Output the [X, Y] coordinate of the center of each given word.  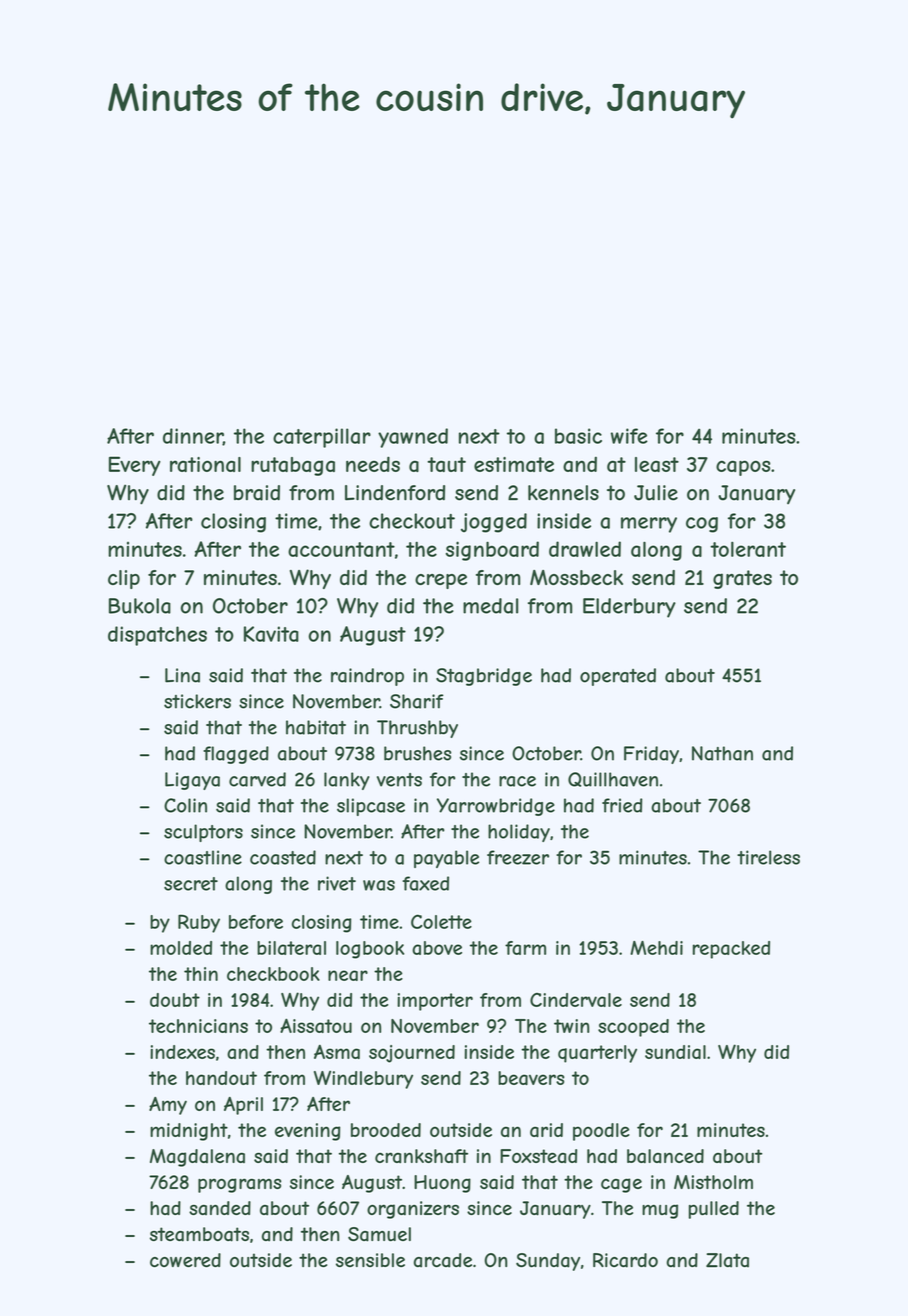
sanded [220, 1208]
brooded [386, 1130]
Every [134, 466]
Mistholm [713, 1182]
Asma [337, 1052]
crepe [441, 581]
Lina [182, 675]
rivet [337, 883]
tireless [768, 857]
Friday [651, 755]
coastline [203, 857]
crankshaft [421, 1156]
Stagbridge [484, 677]
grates [742, 579]
